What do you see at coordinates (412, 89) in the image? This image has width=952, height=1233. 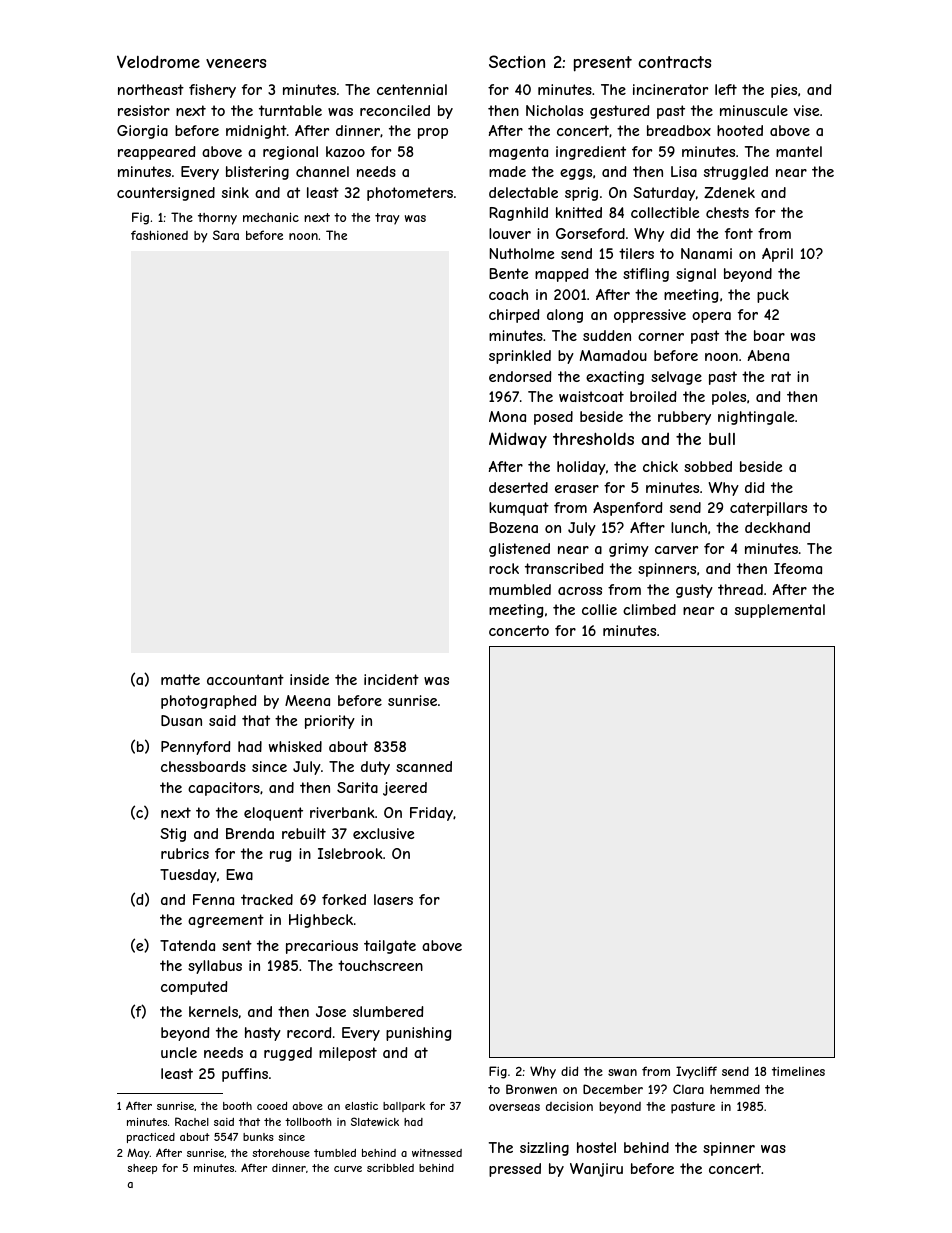 I see `centennial` at bounding box center [412, 89].
